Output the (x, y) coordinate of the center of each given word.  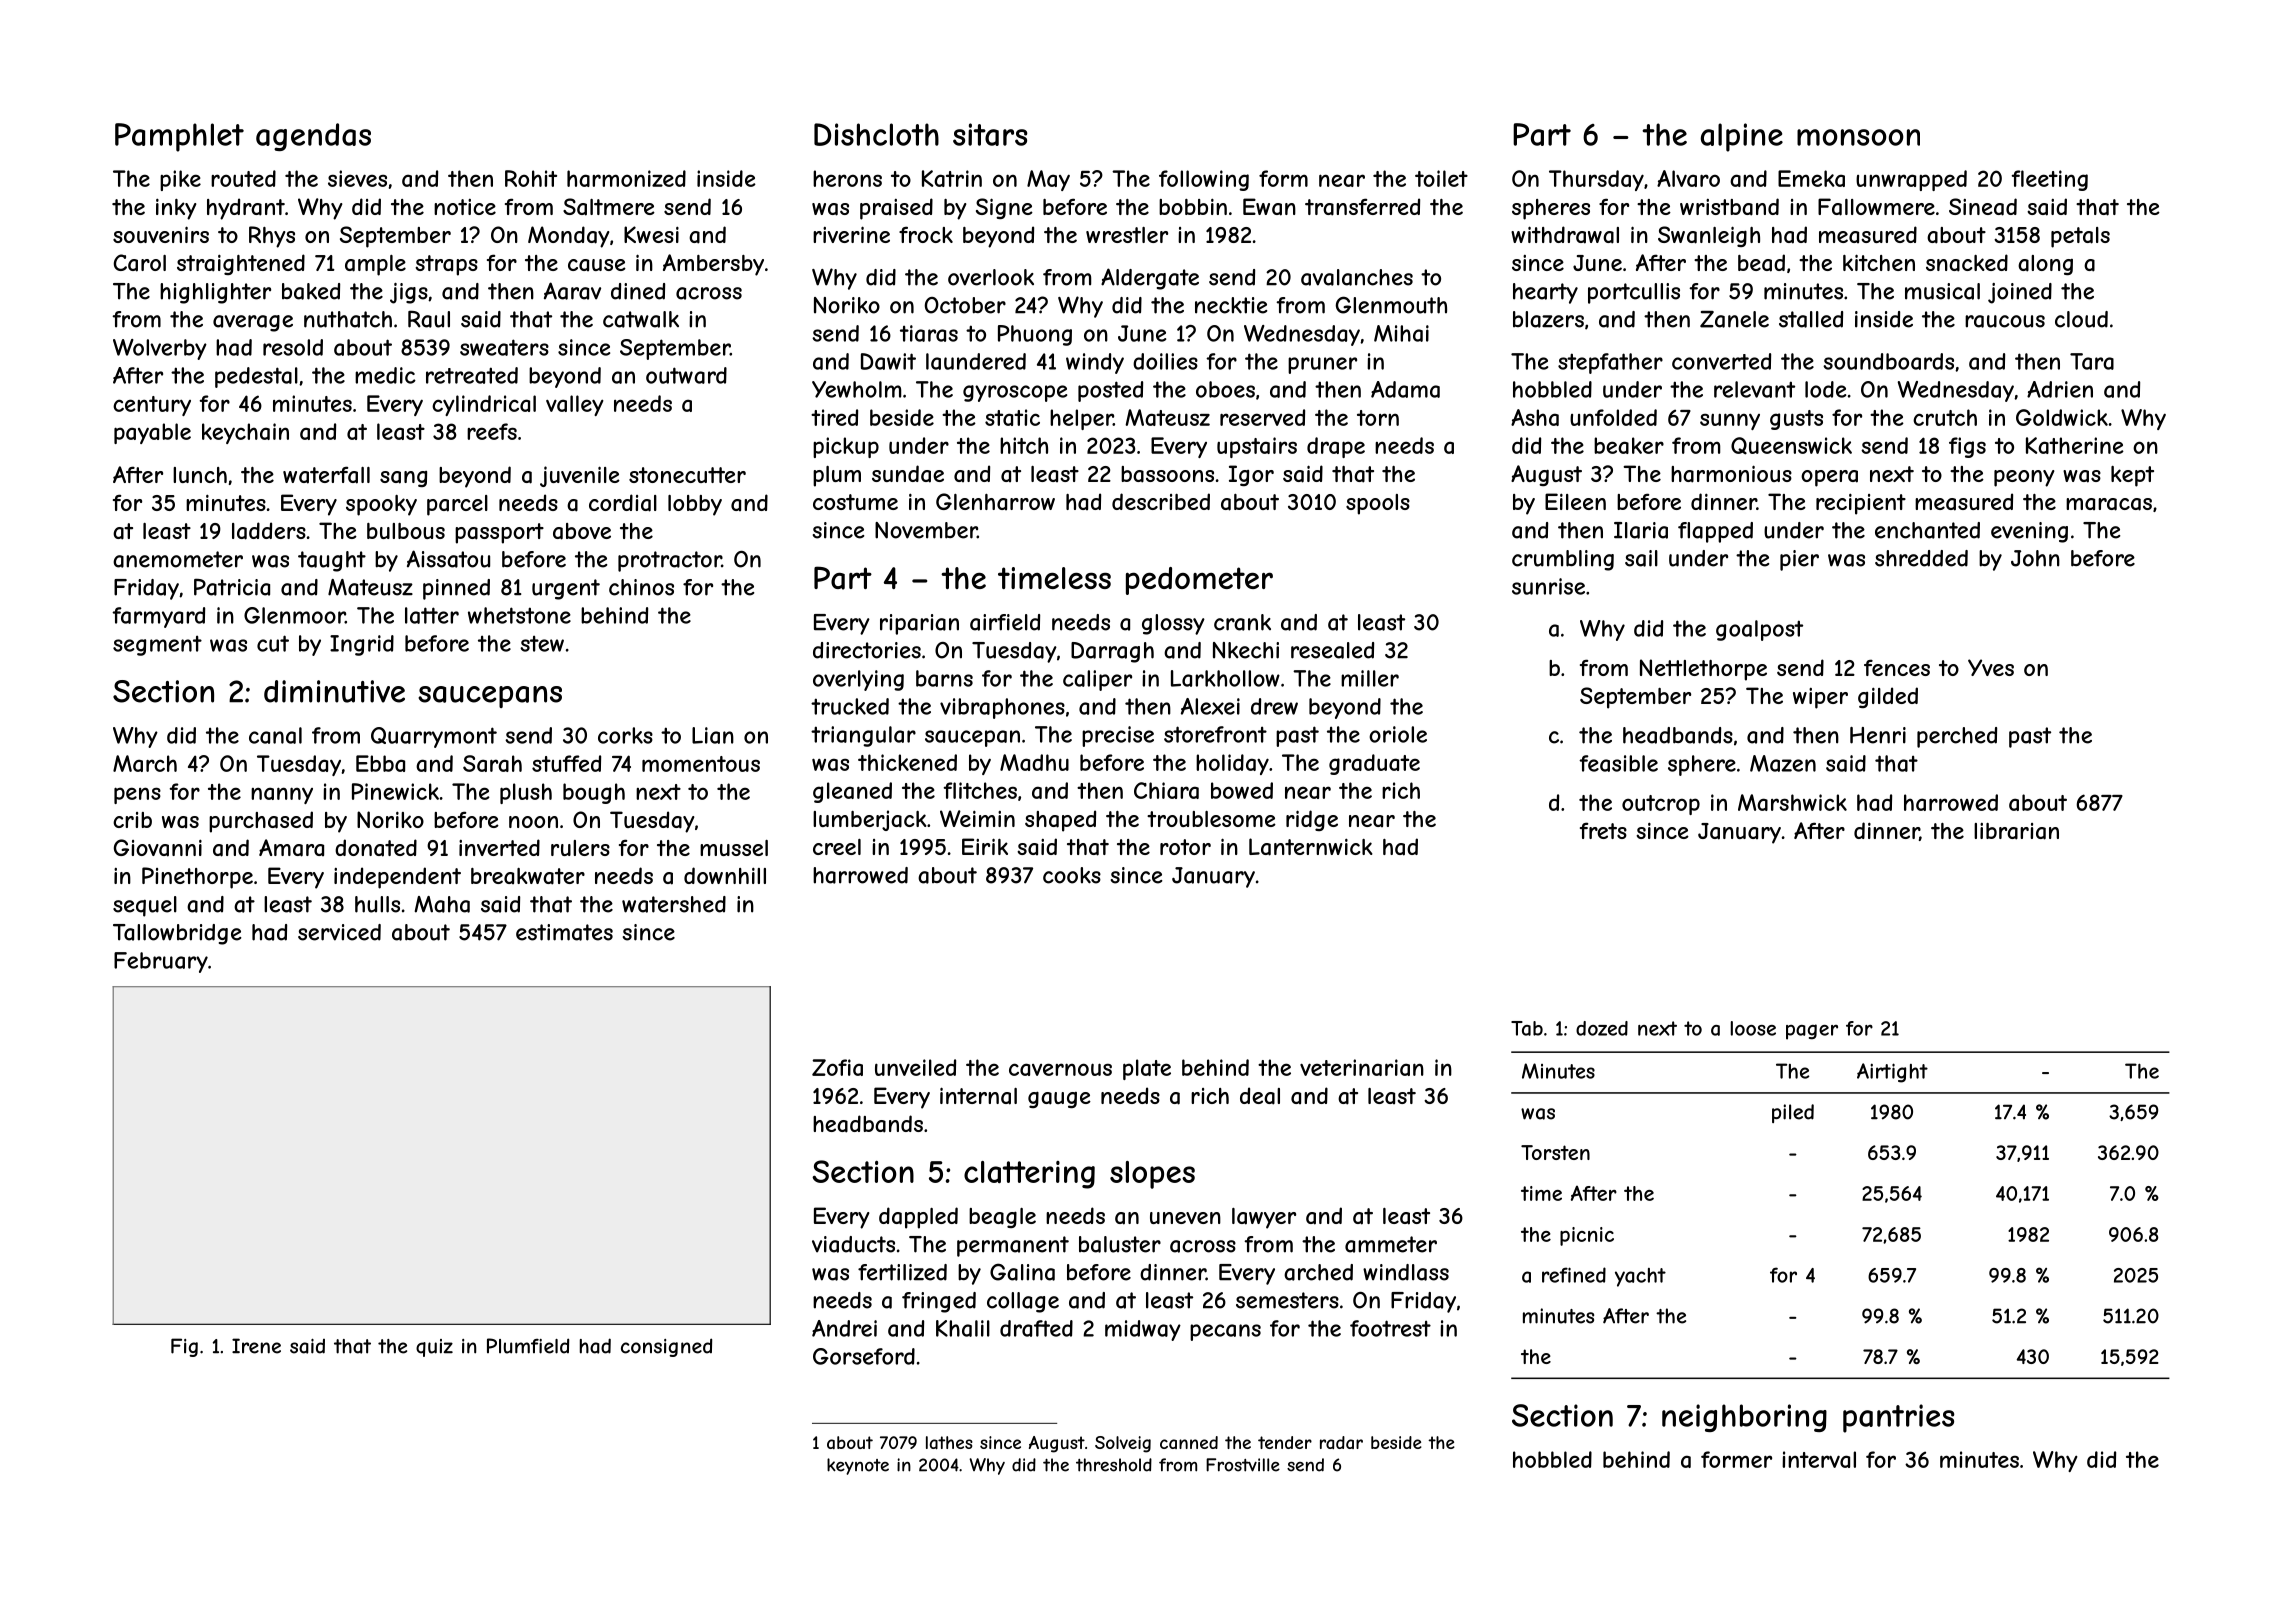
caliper (1097, 680)
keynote (858, 1466)
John (2035, 558)
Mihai (1401, 333)
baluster (1120, 1244)
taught (332, 561)
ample (375, 265)
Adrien (2060, 389)
